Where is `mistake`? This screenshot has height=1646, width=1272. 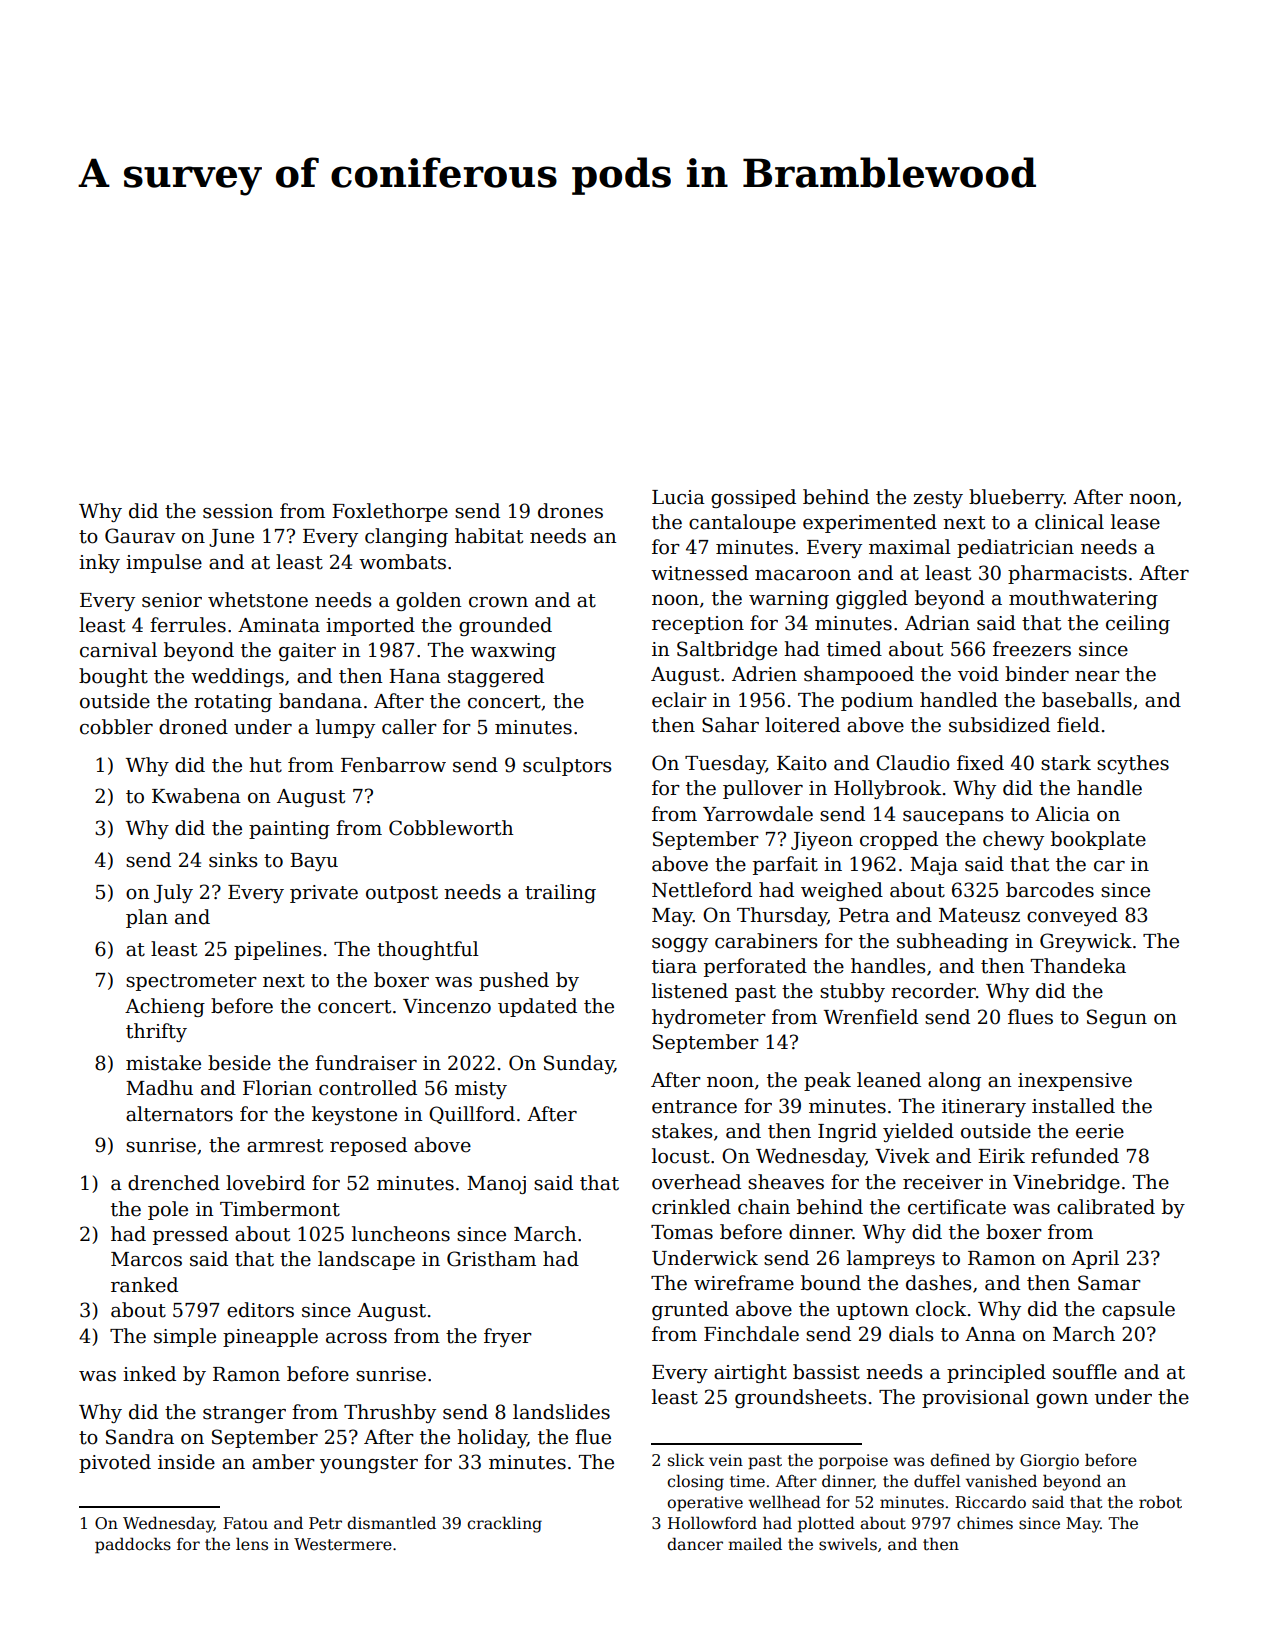 mistake is located at coordinates (163, 1063).
